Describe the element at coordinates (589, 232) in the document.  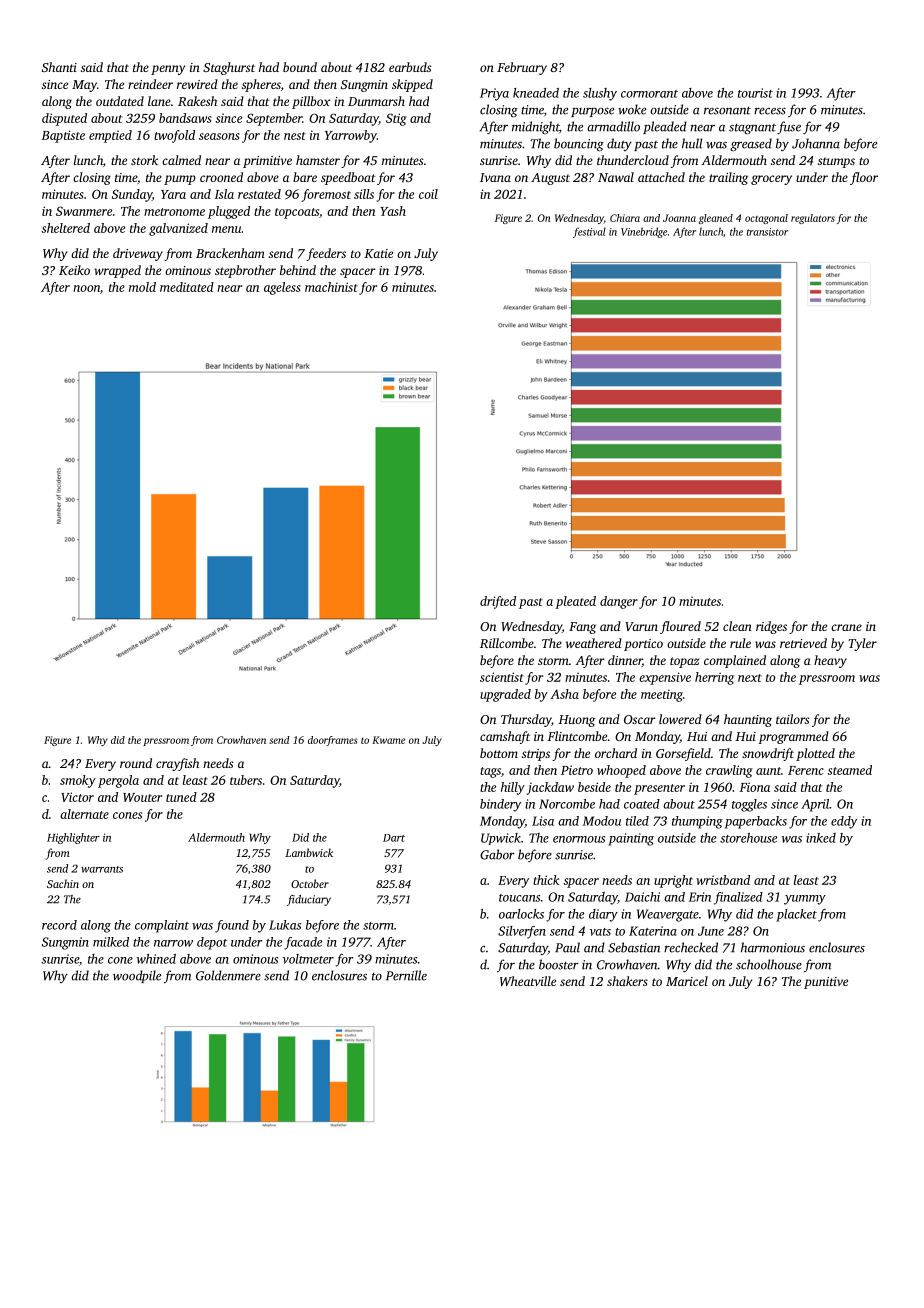
I see `festival` at that location.
